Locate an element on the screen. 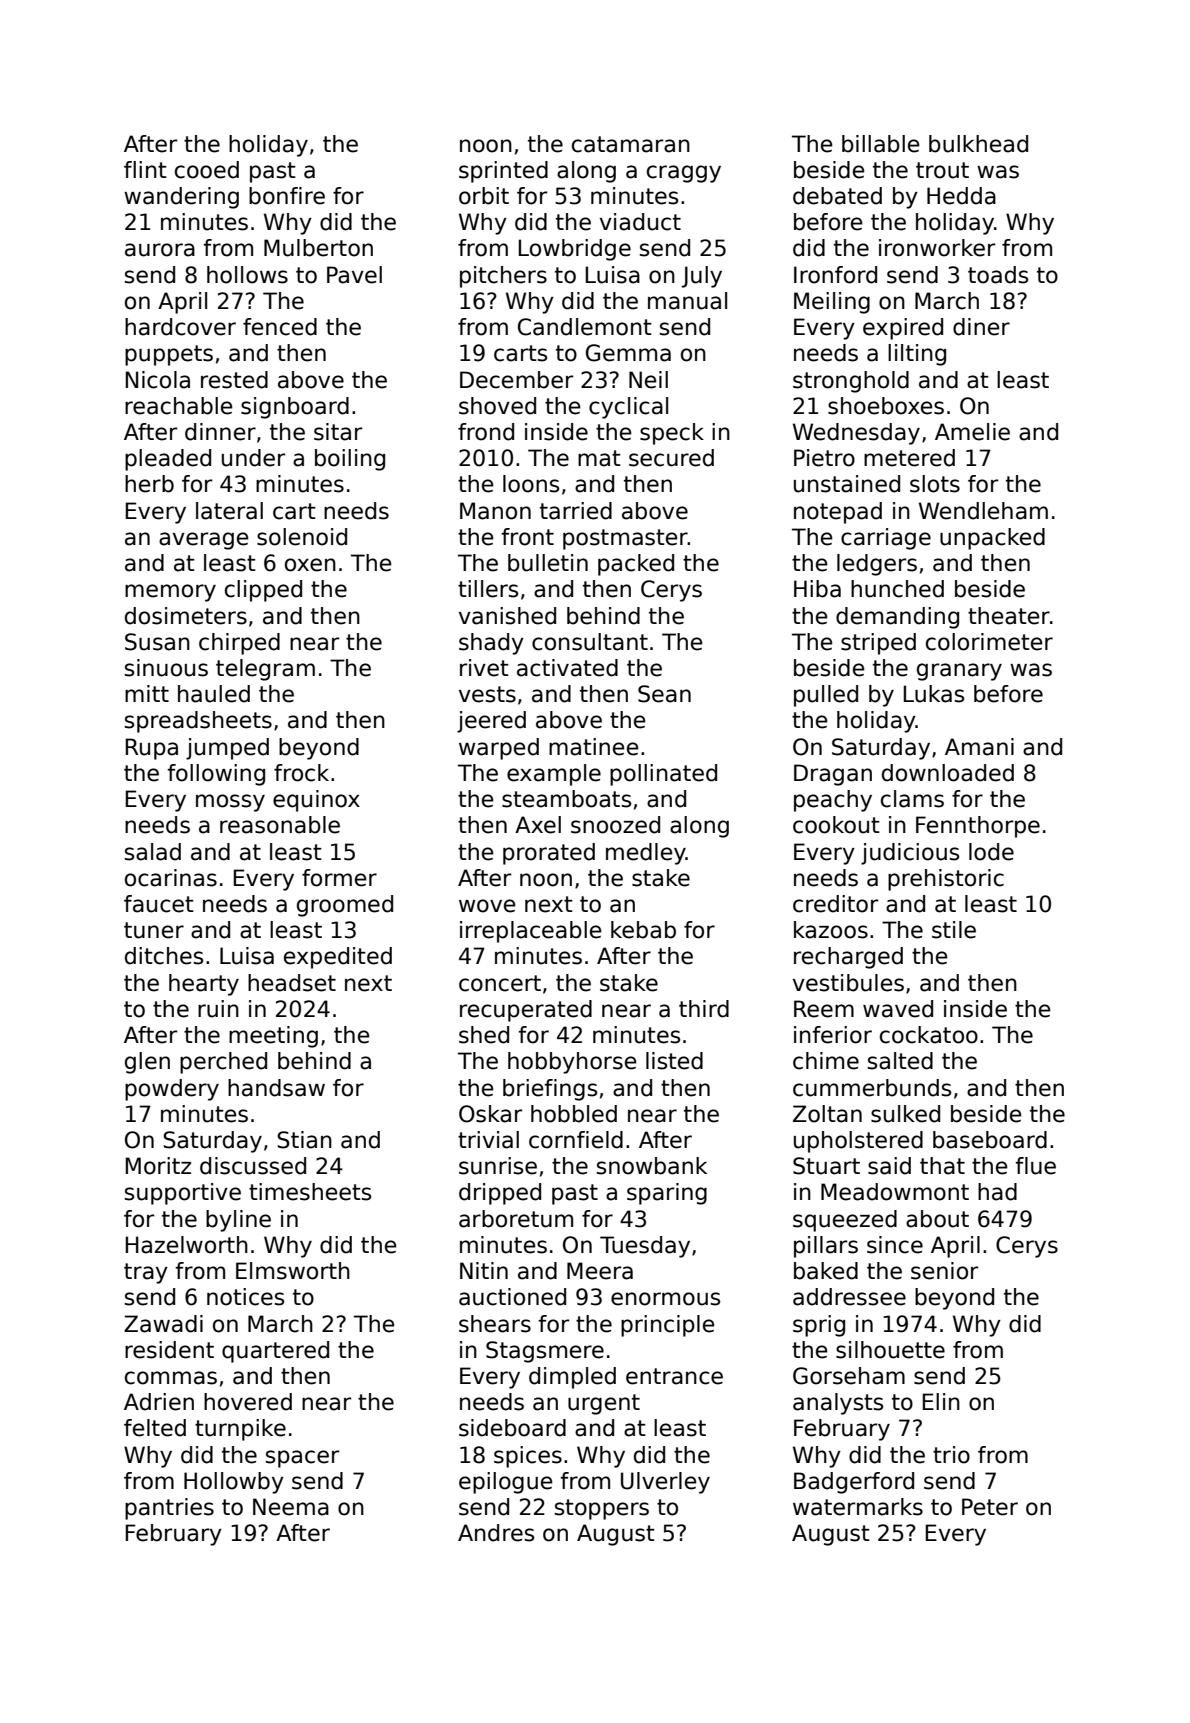 This screenshot has height=1723, width=1190. bulkhead is located at coordinates (978, 144).
